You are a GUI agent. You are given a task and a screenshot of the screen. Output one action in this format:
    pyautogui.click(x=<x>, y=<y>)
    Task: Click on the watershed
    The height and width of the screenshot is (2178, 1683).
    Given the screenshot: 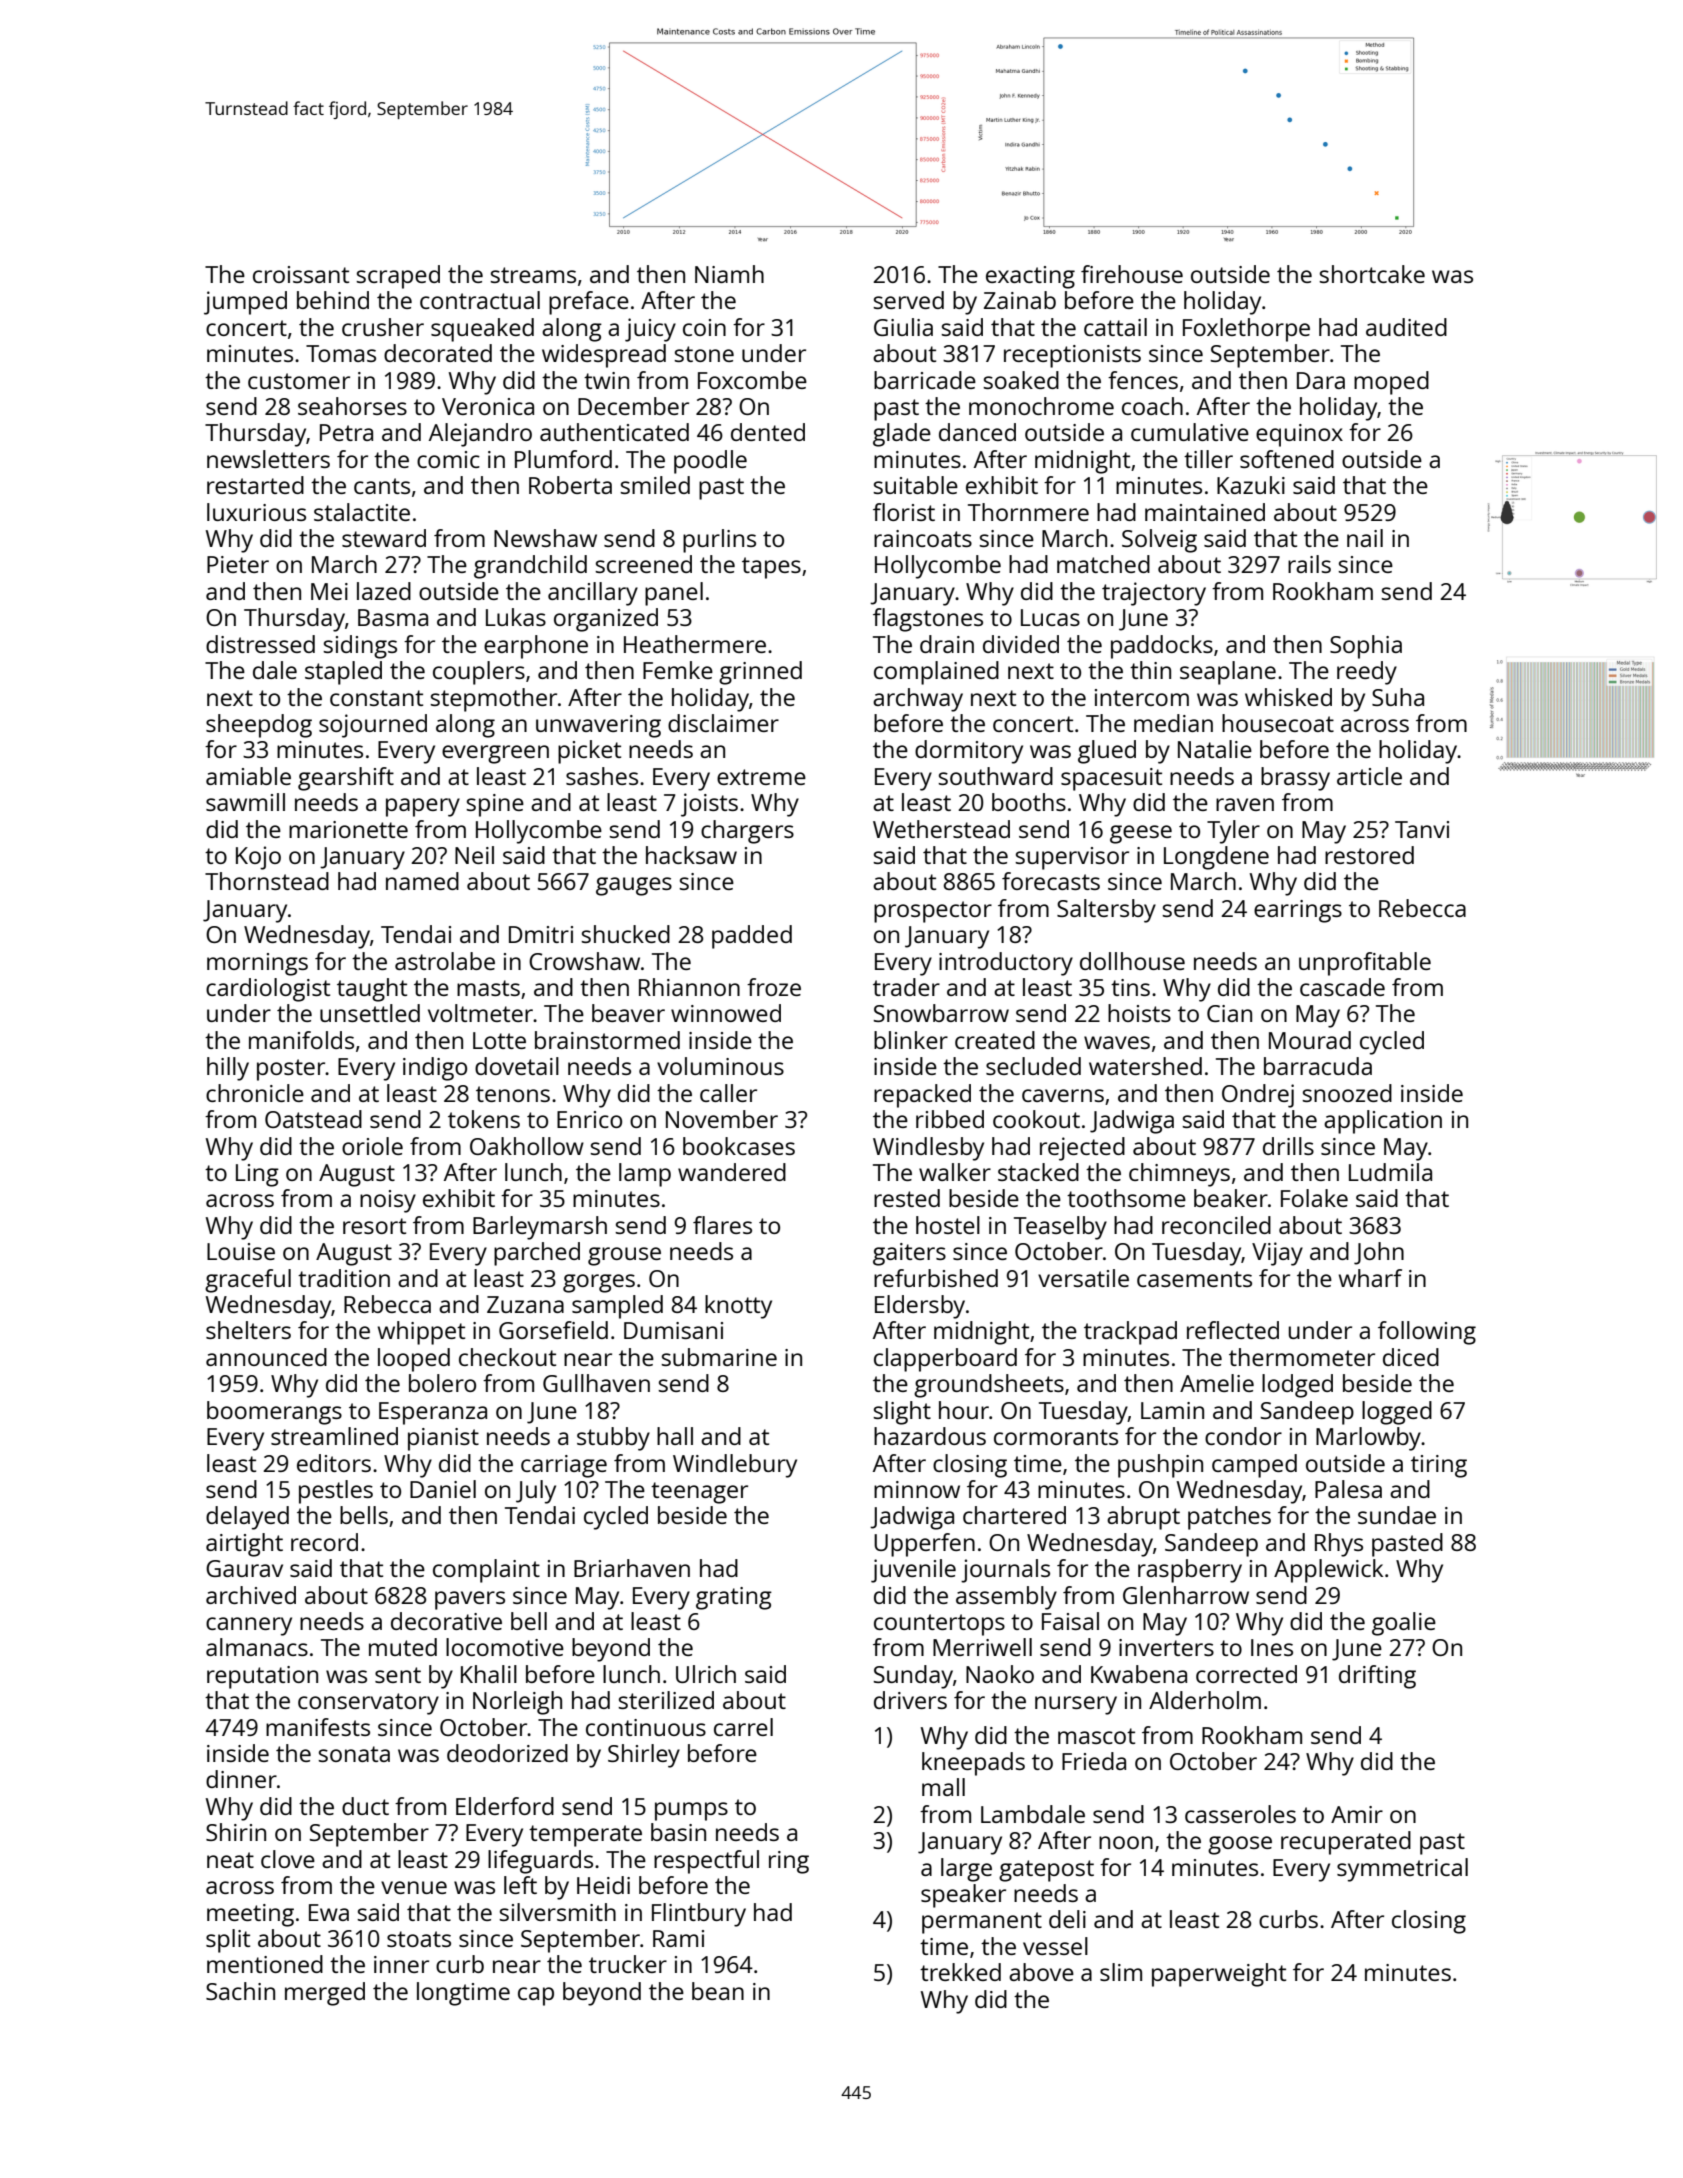 What is the action you would take?
    pyautogui.click(x=1145, y=1066)
